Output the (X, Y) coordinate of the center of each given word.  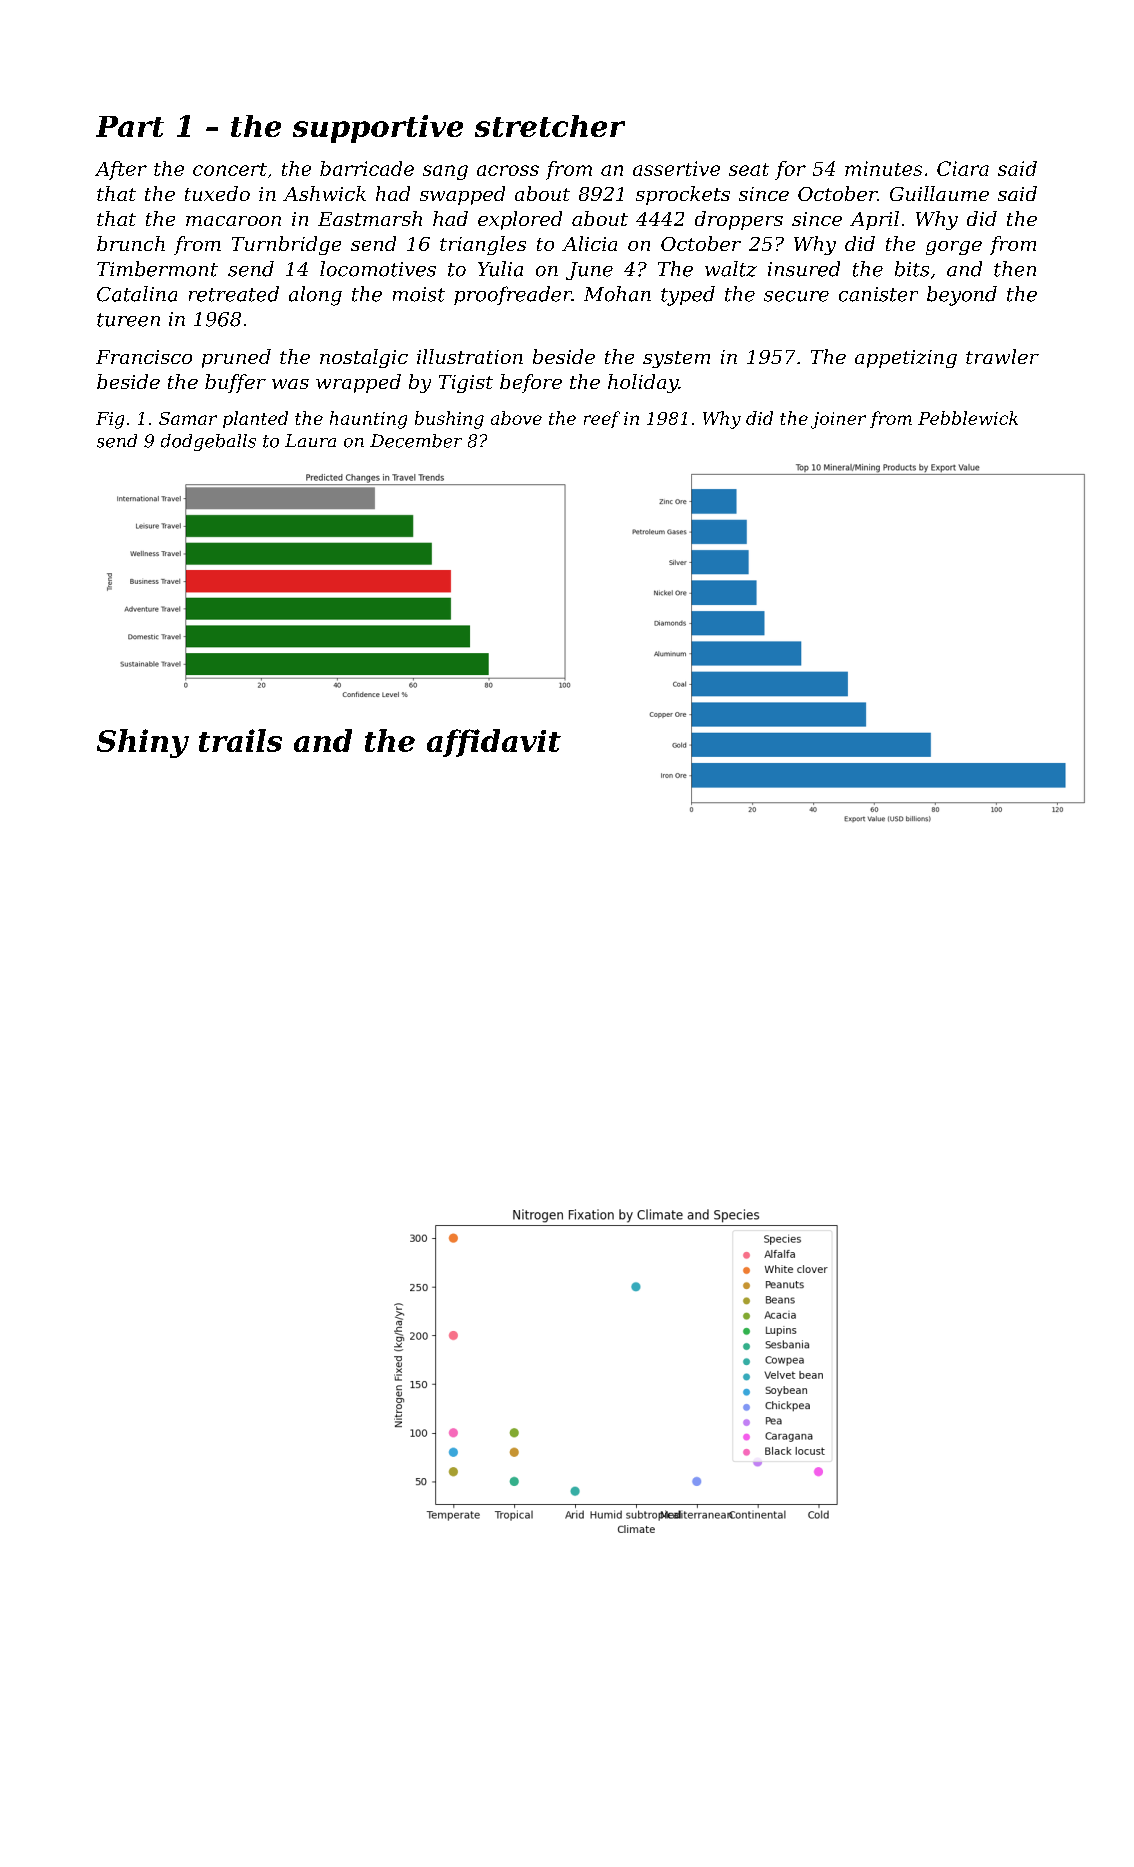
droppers (739, 220)
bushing (449, 420)
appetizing (906, 359)
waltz (731, 269)
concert (230, 169)
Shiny (143, 743)
